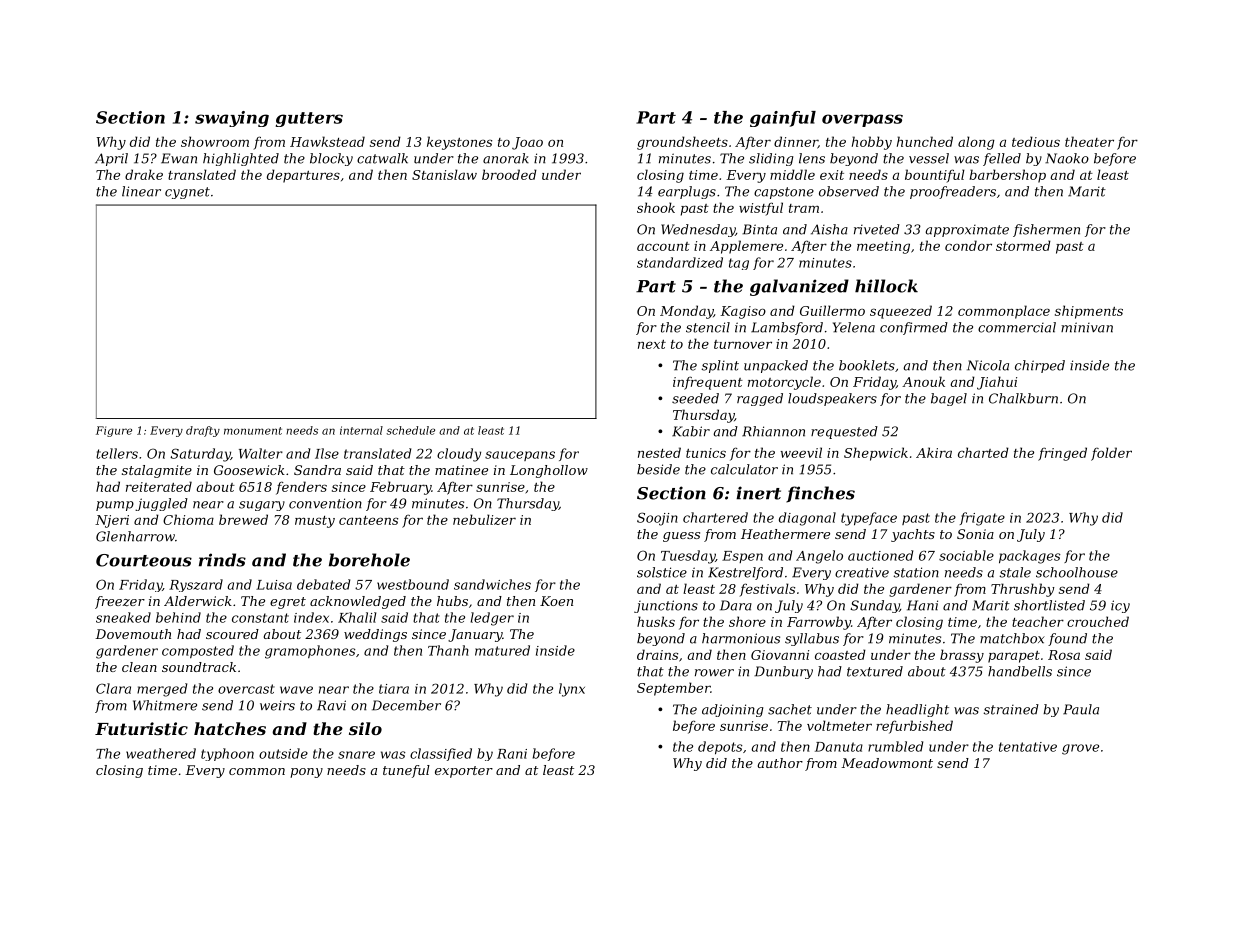 This screenshot has width=1233, height=952. Describe the element at coordinates (306, 773) in the screenshot. I see `pony` at that location.
